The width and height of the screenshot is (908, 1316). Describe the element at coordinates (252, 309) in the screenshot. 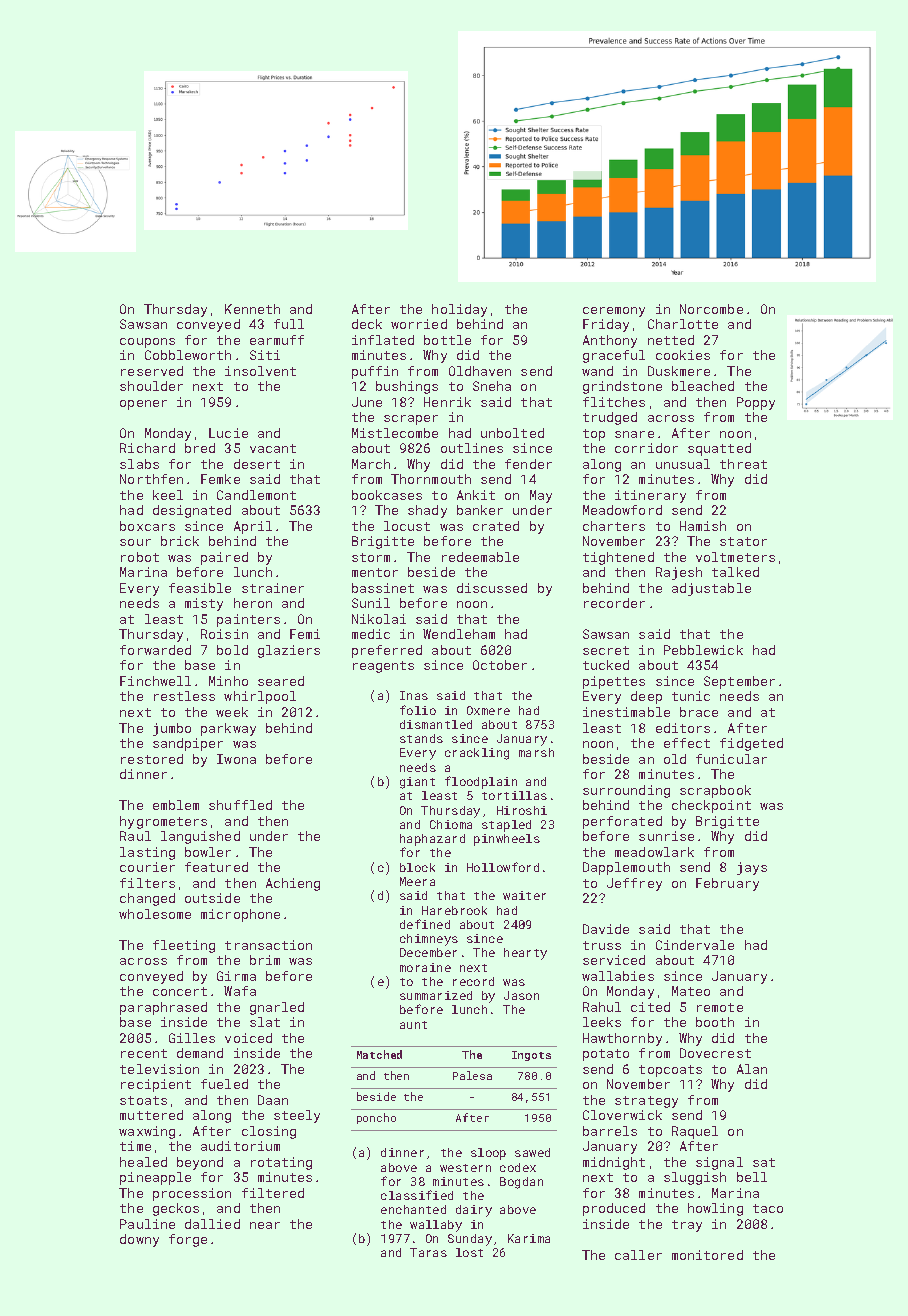

I see `Kenneth` at that location.
